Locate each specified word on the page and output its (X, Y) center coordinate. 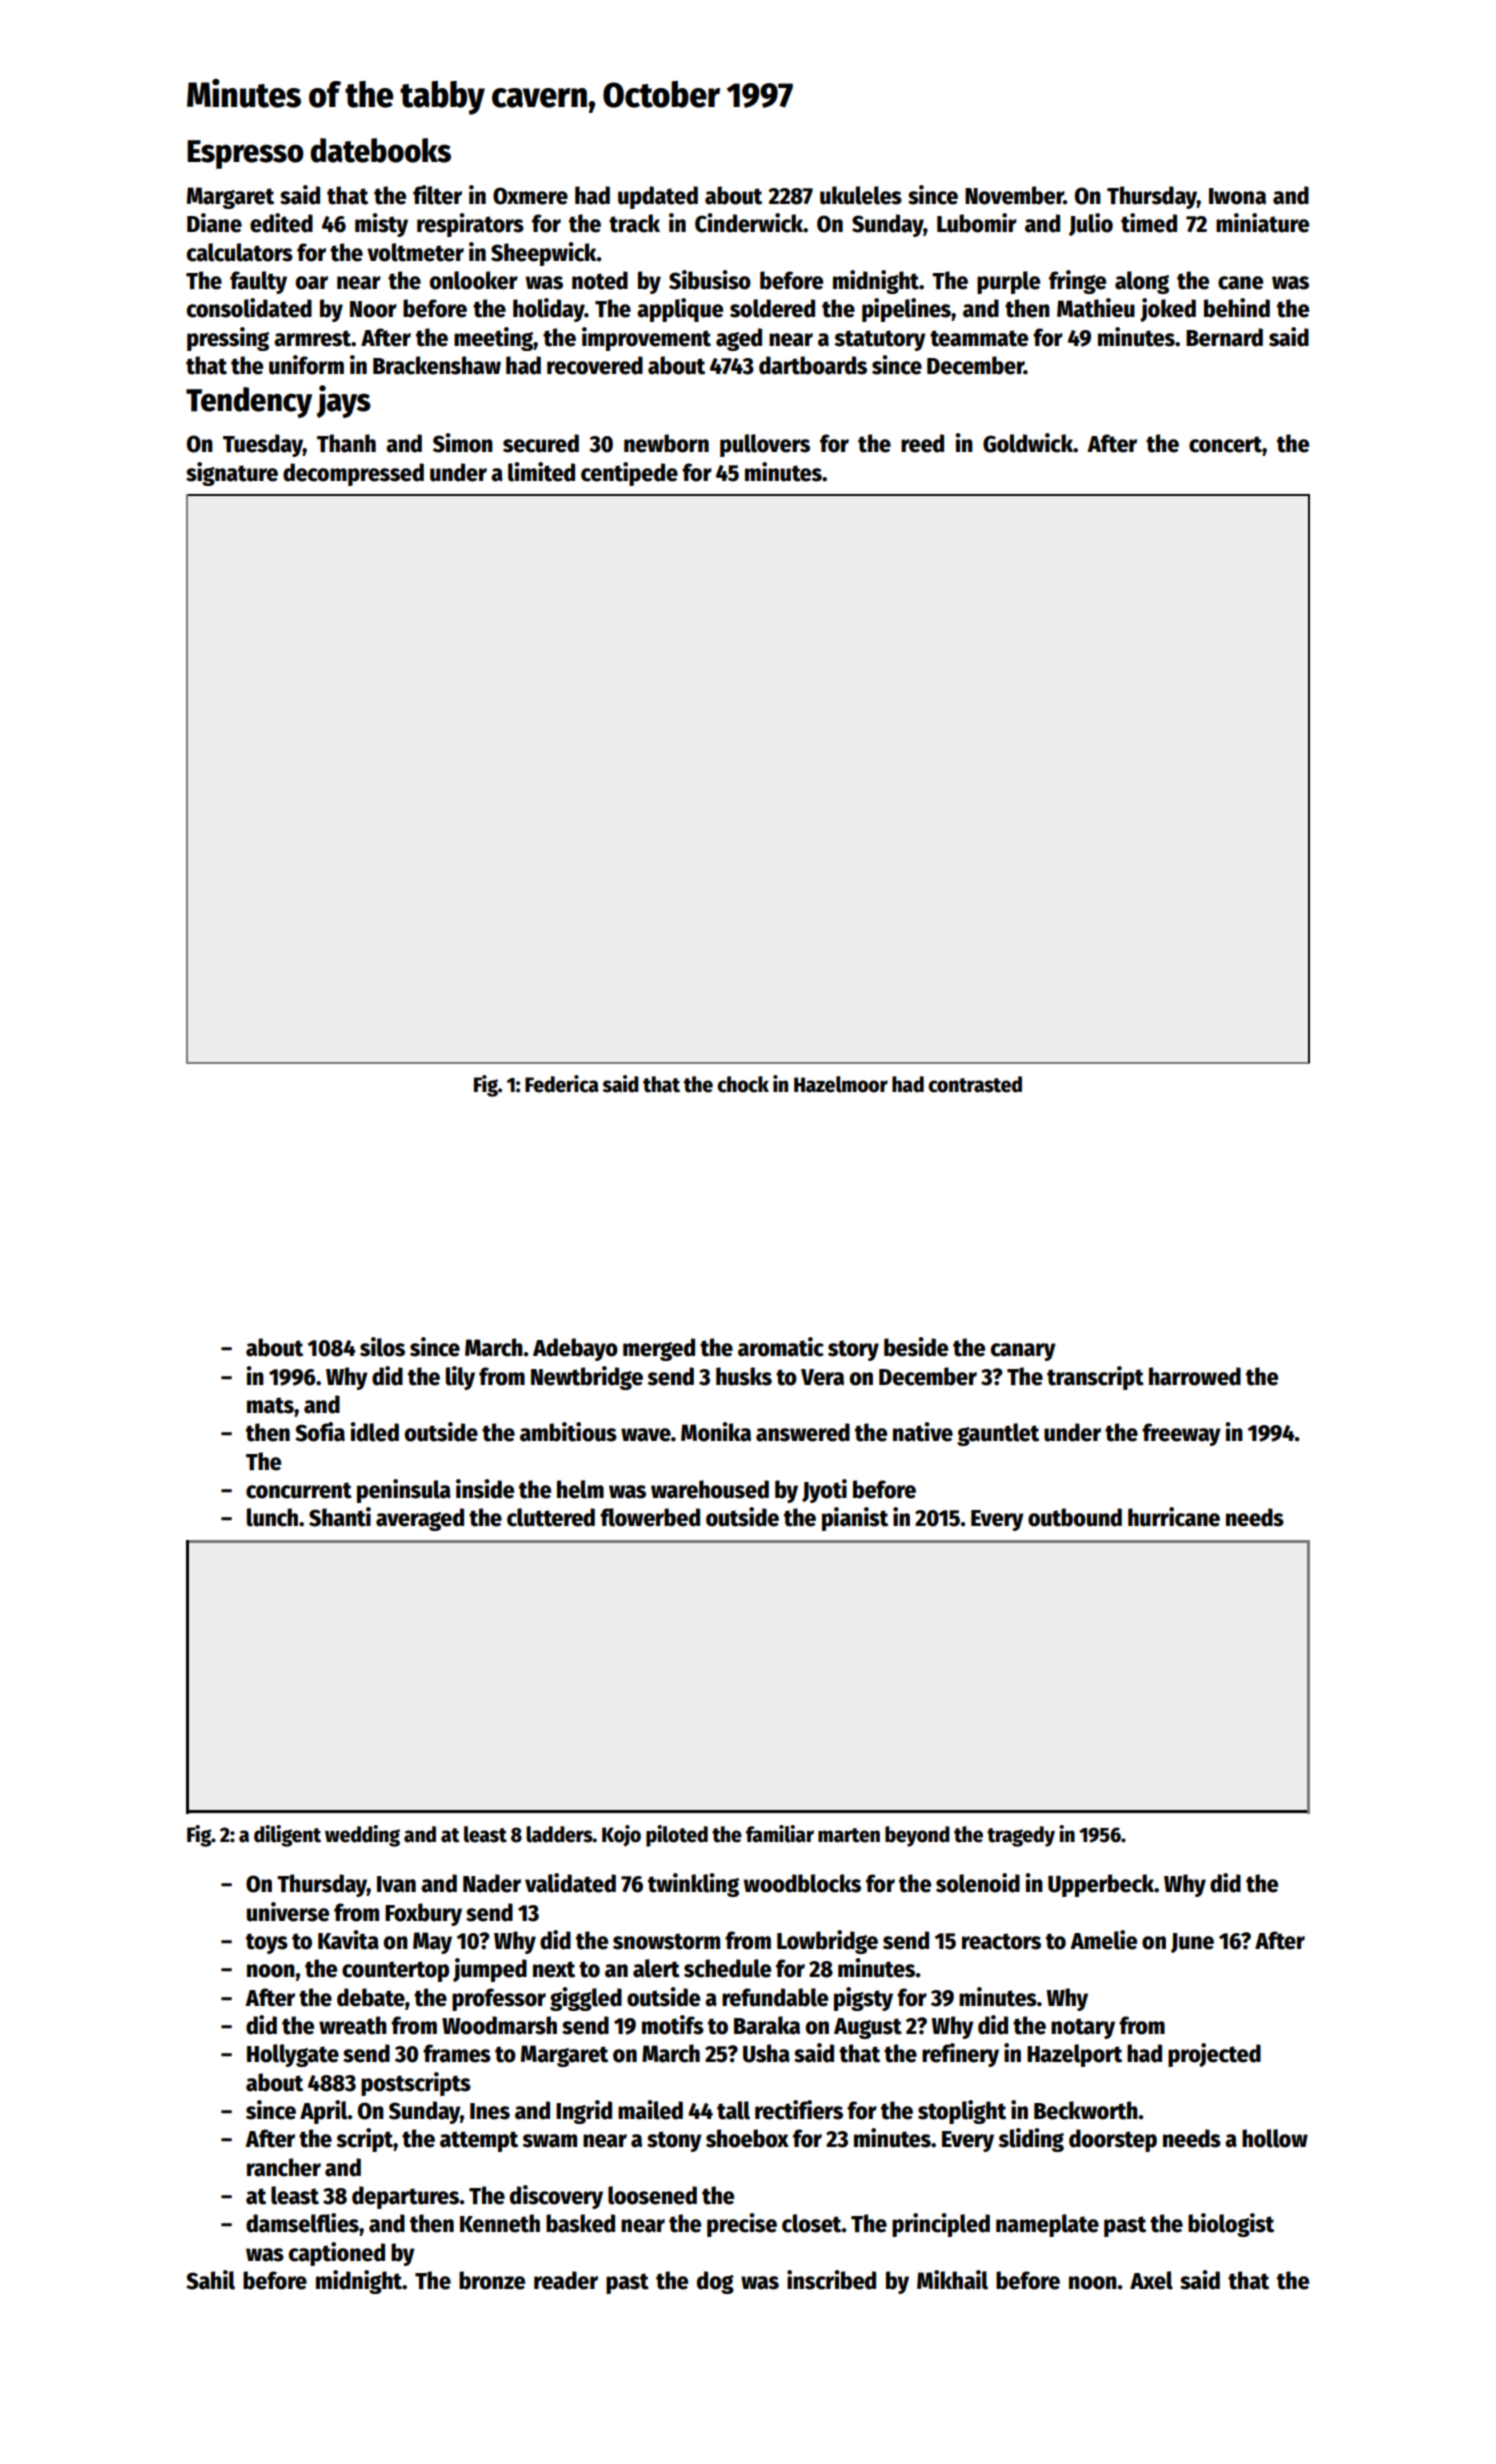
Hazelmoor (841, 1084)
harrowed (1195, 1376)
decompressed (353, 474)
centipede (629, 474)
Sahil (210, 2280)
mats (270, 1405)
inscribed (831, 2280)
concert (1225, 444)
